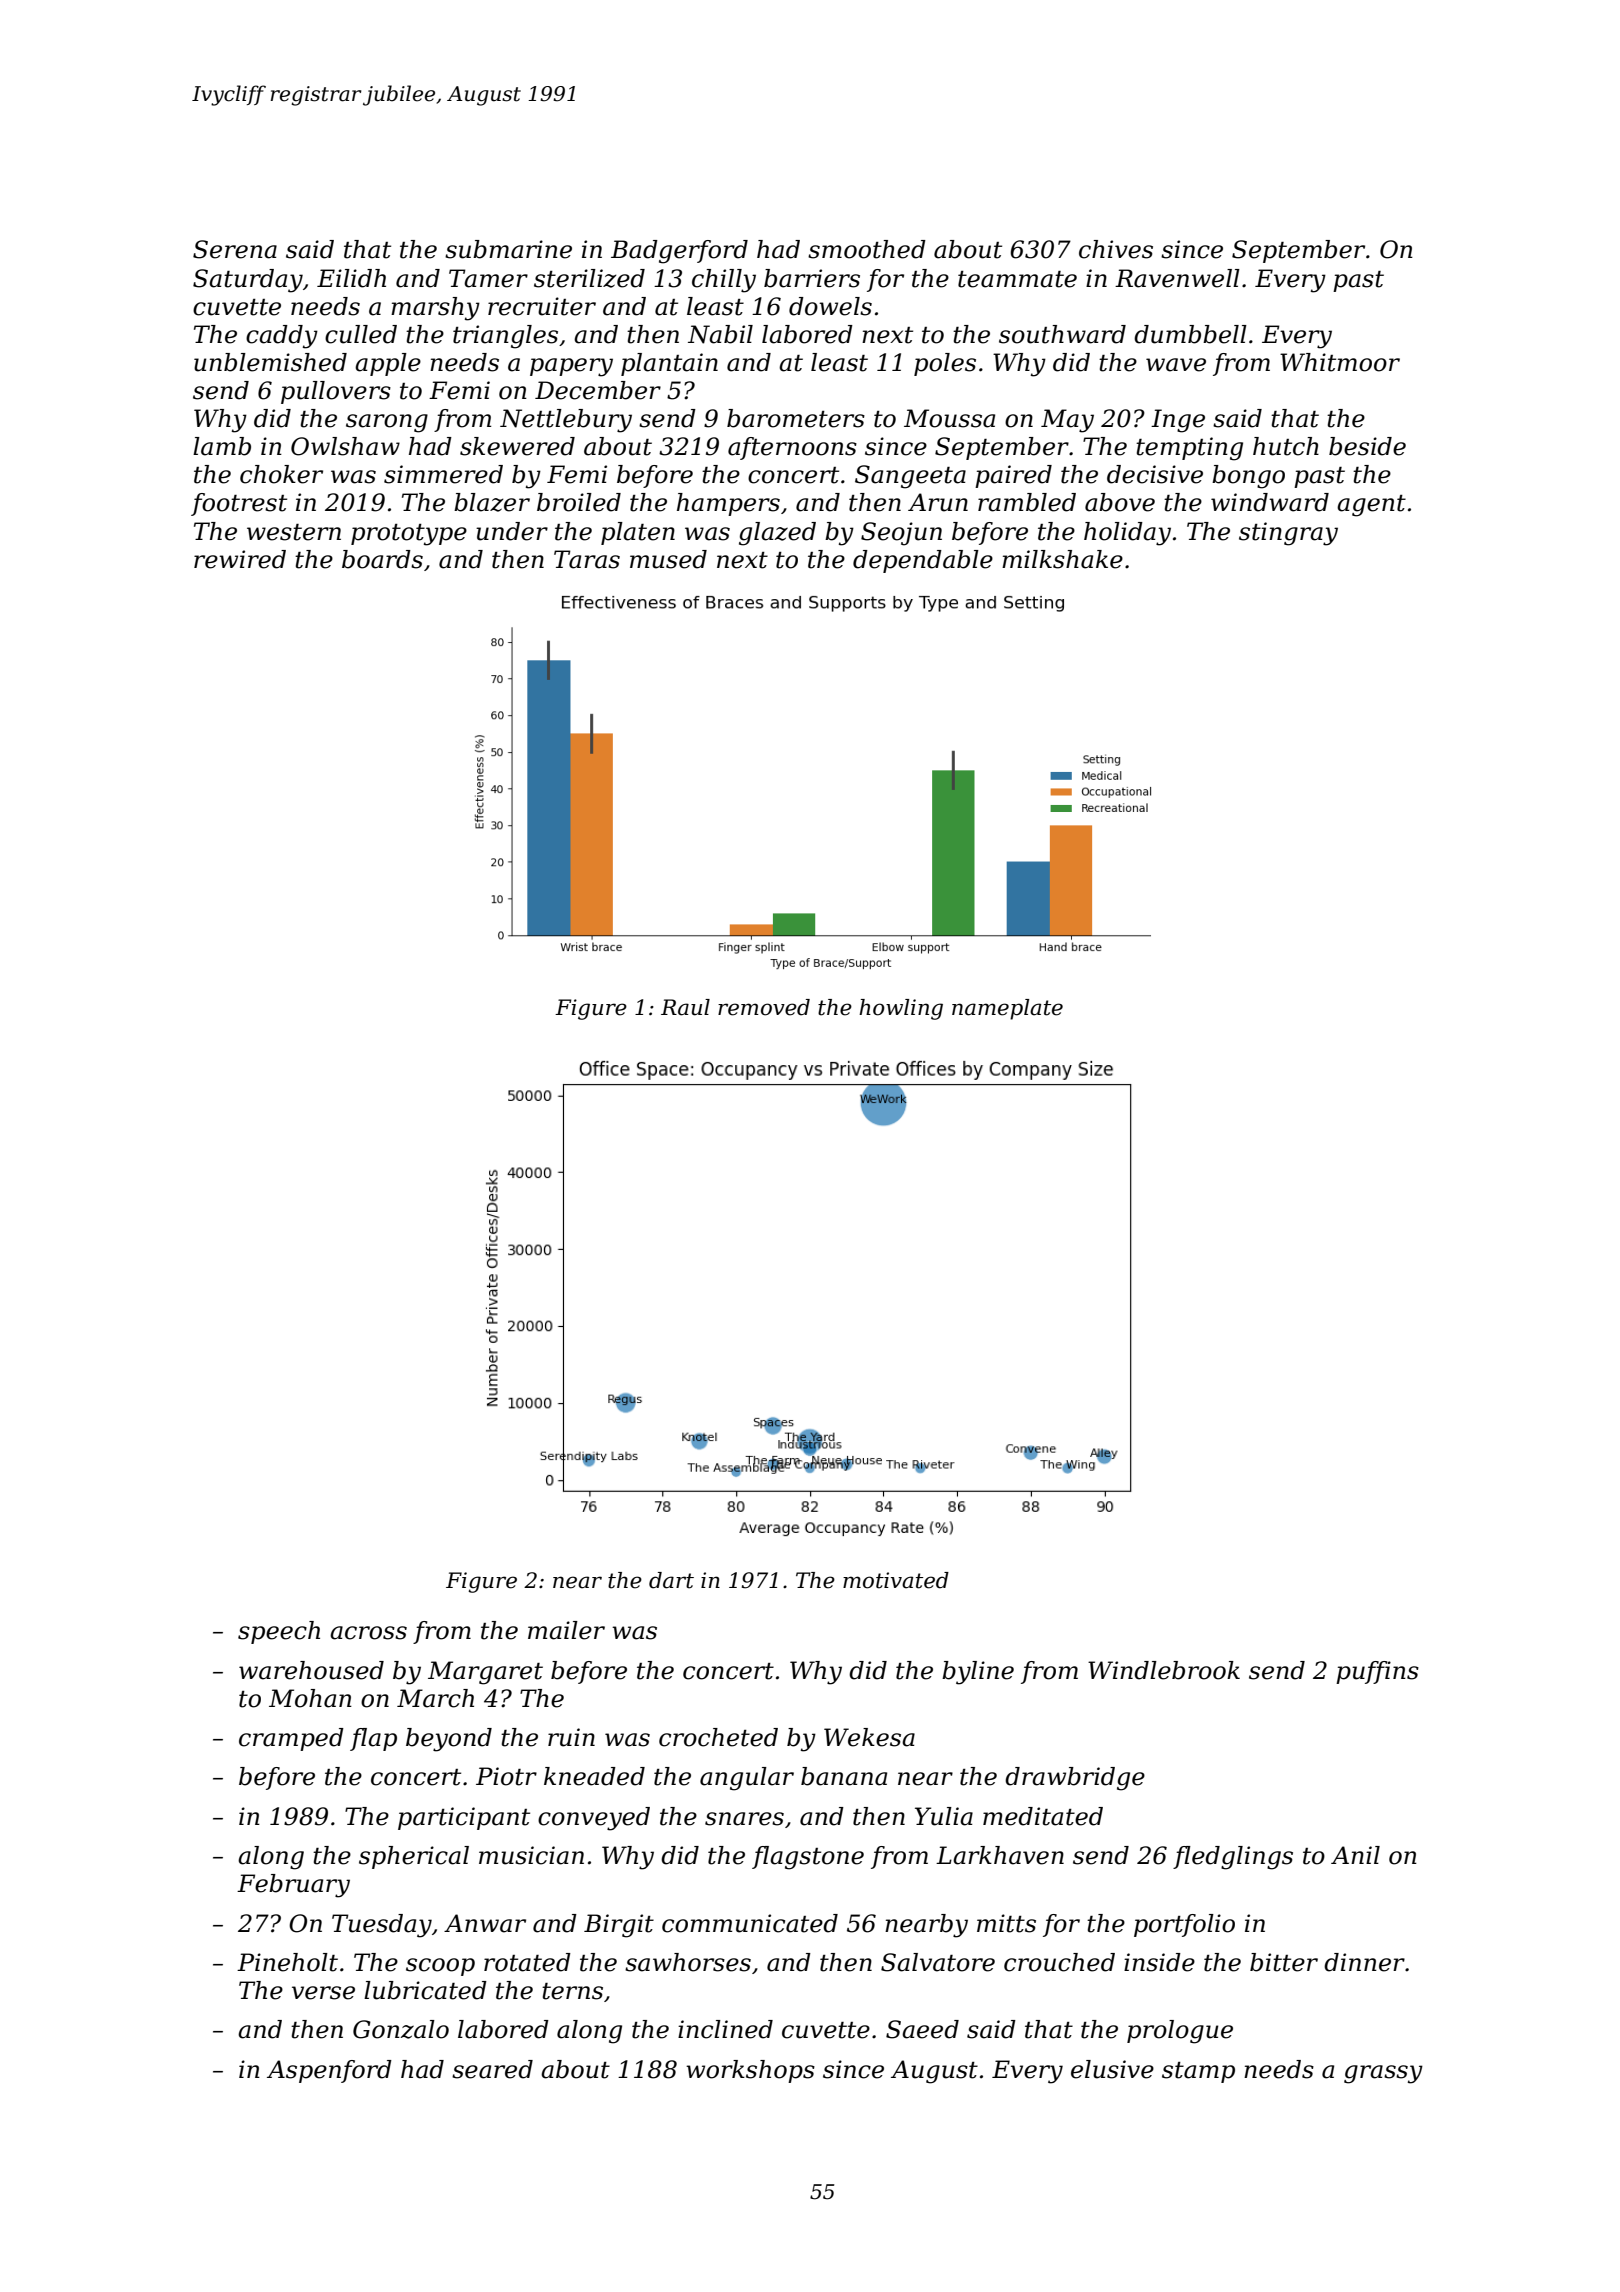  Describe the element at coordinates (685, 1007) in the screenshot. I see `Raul` at that location.
